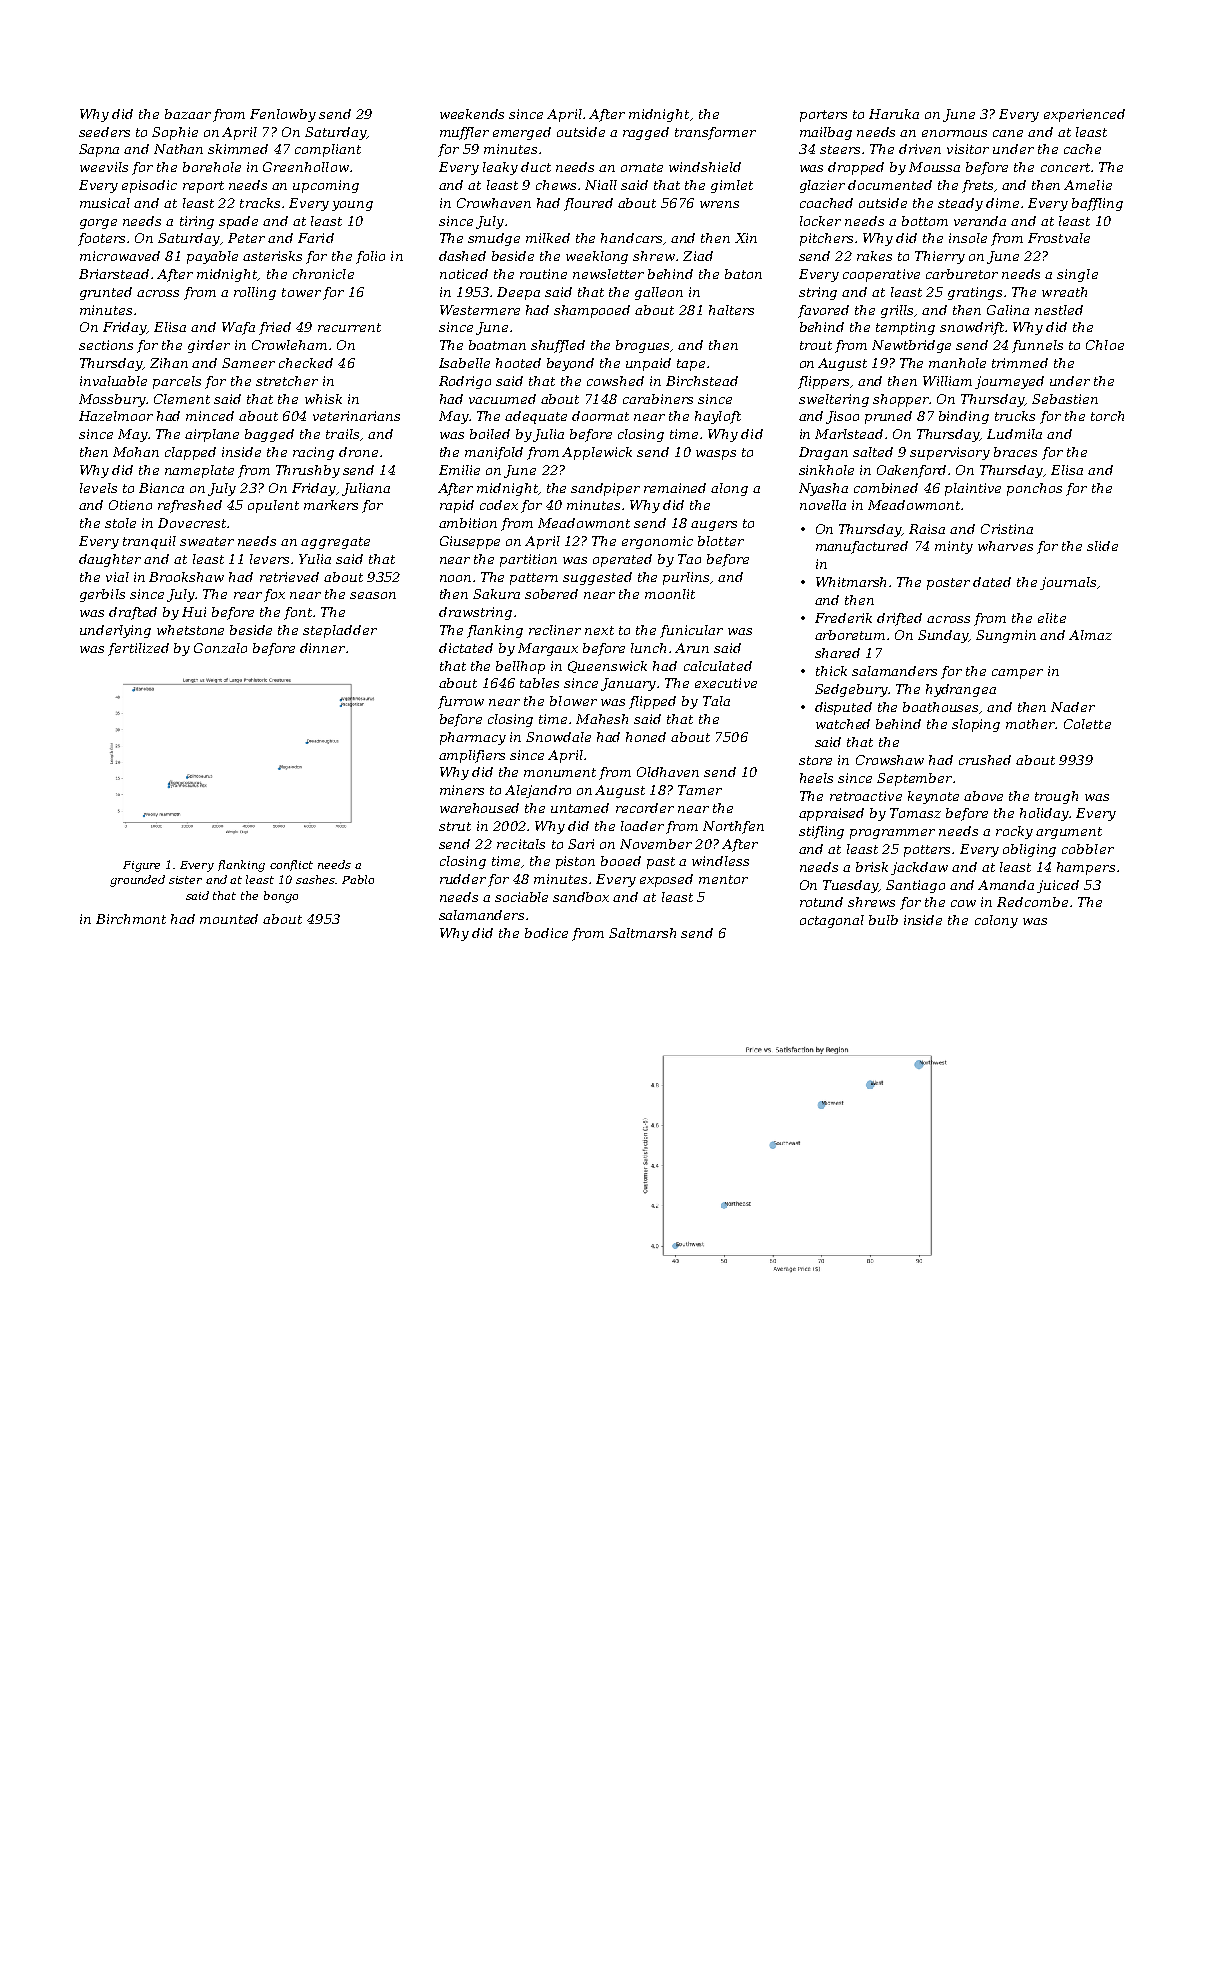 Image resolution: width=1205 pixels, height=1984 pixels. Describe the element at coordinates (283, 115) in the image. I see `Fenlowby` at that location.
